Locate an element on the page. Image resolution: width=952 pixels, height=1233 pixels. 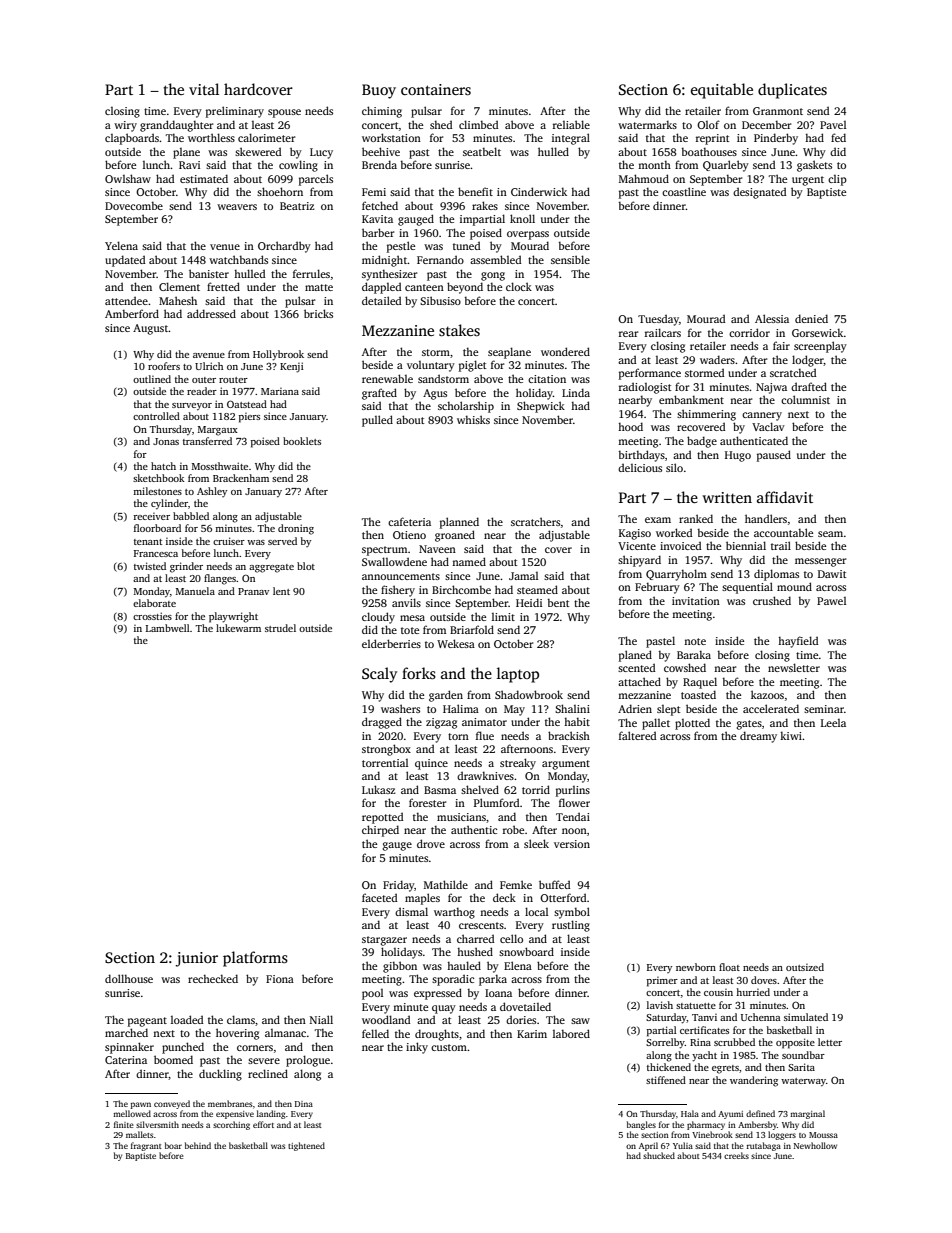
fragrant is located at coordinates (146, 1146).
